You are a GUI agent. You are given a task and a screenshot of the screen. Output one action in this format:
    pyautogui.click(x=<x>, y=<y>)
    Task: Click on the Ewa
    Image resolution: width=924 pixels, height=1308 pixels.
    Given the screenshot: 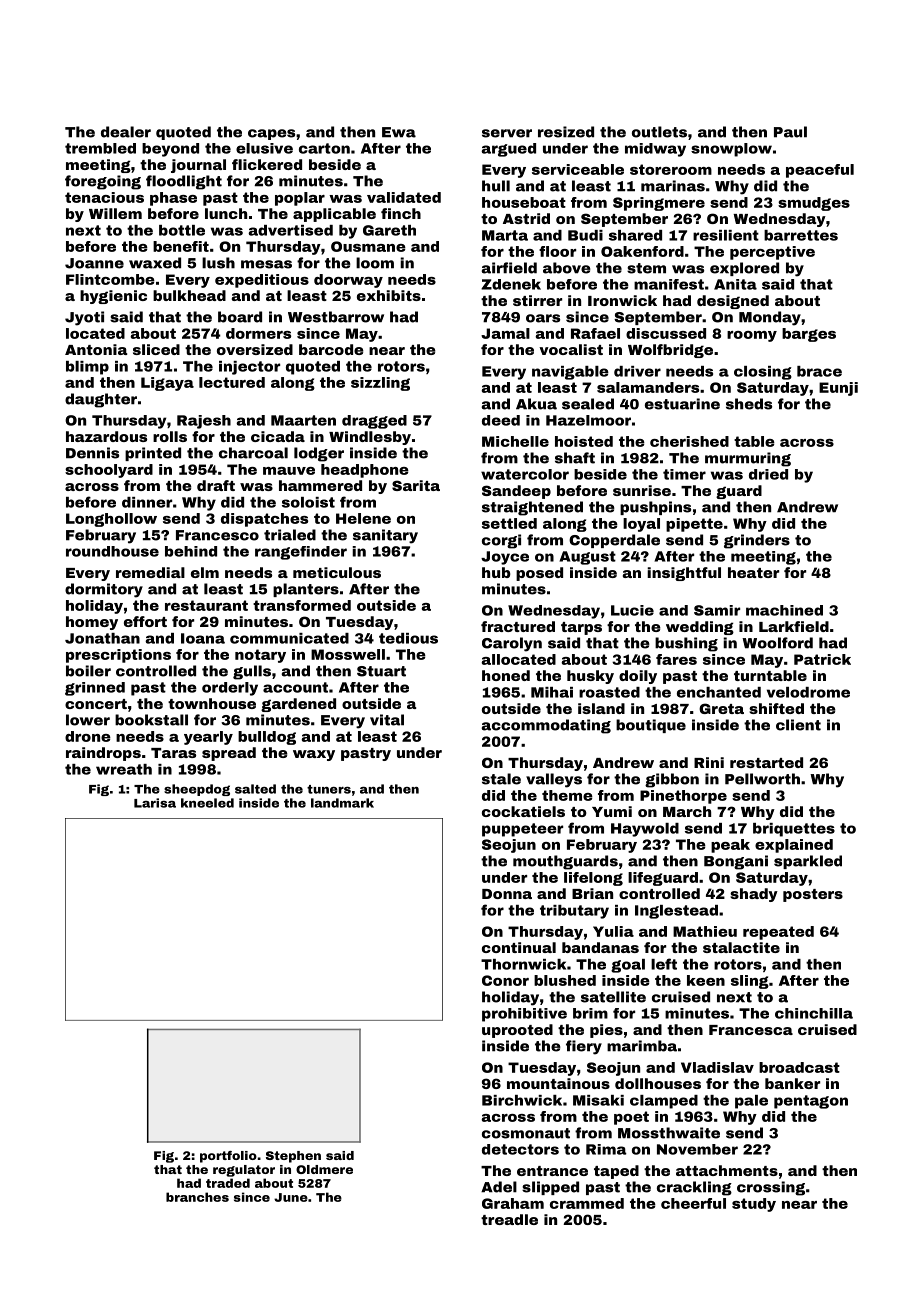 What is the action you would take?
    pyautogui.click(x=399, y=132)
